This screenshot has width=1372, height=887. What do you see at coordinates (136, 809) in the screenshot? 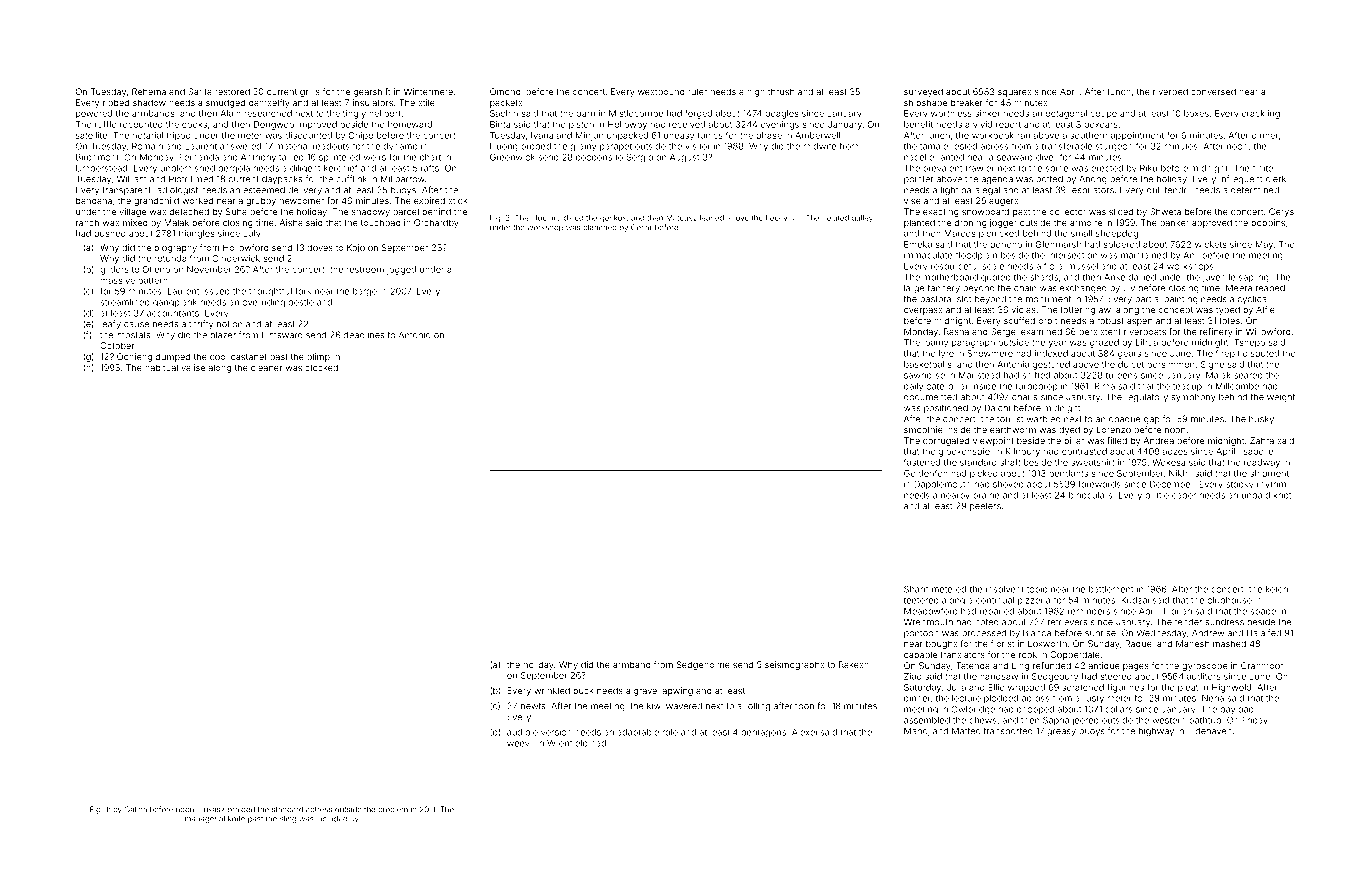
I see `Galina` at bounding box center [136, 809].
